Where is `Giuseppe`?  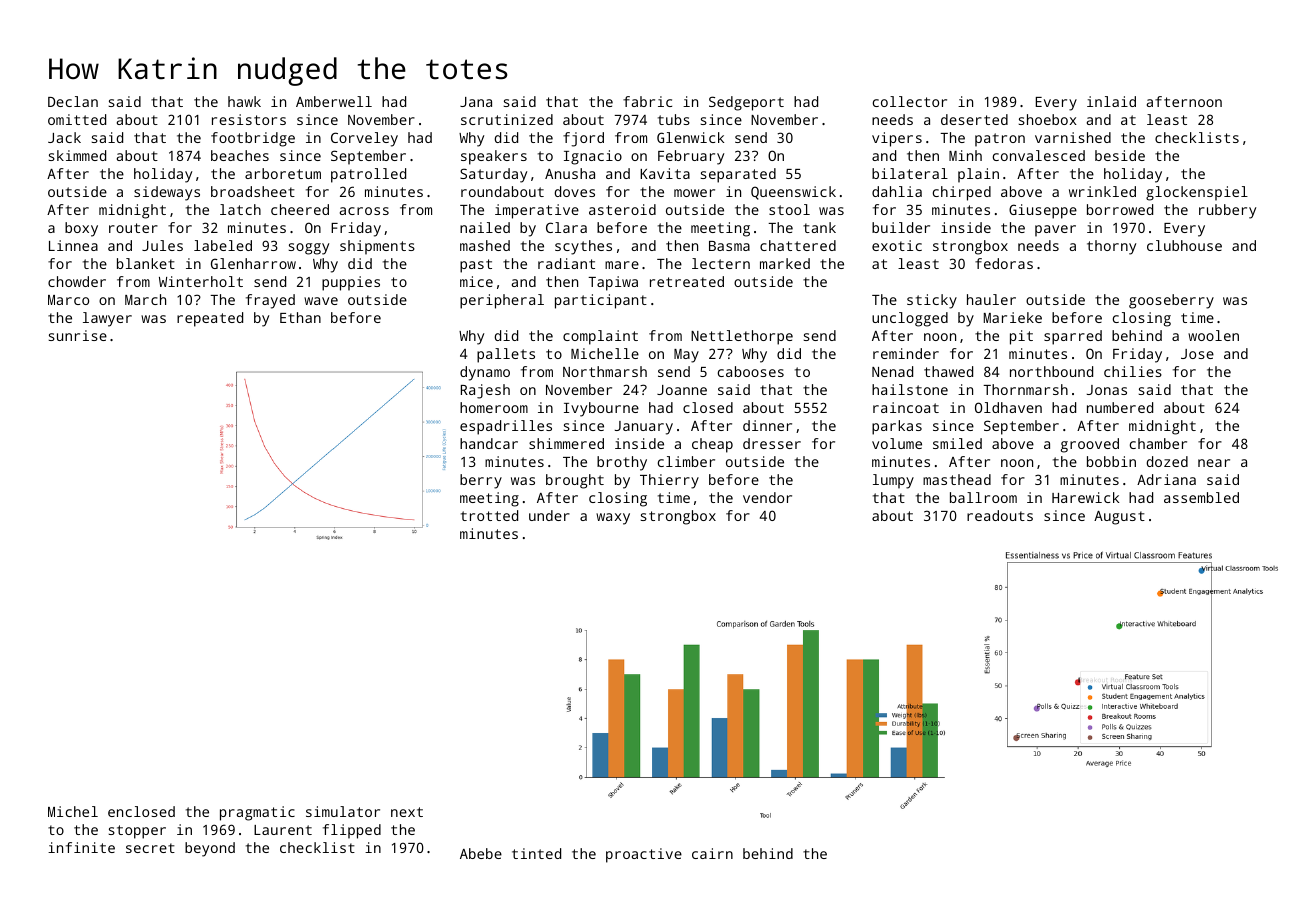
Giuseppe is located at coordinates (1043, 211).
